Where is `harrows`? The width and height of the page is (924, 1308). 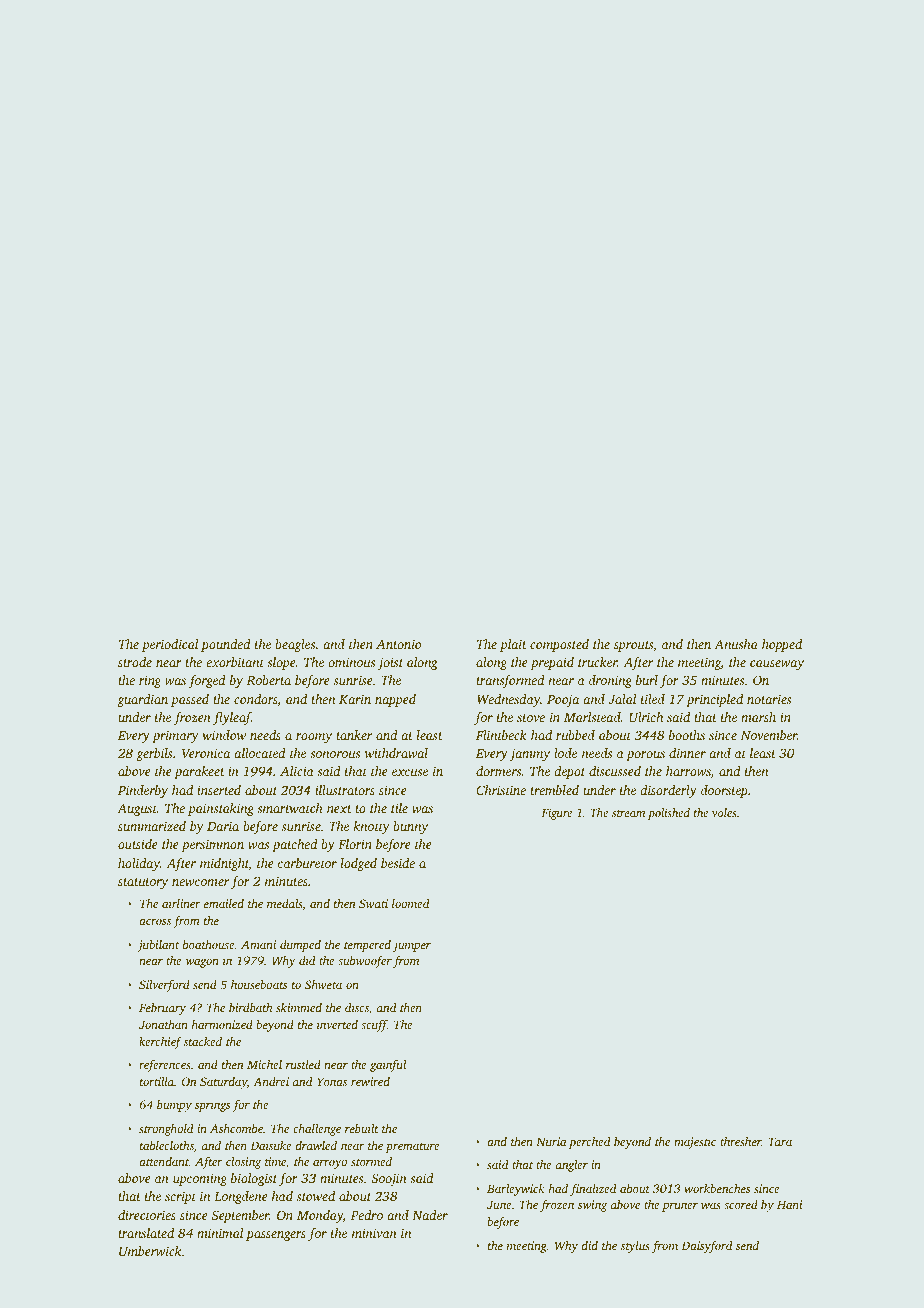 harrows is located at coordinates (688, 771).
